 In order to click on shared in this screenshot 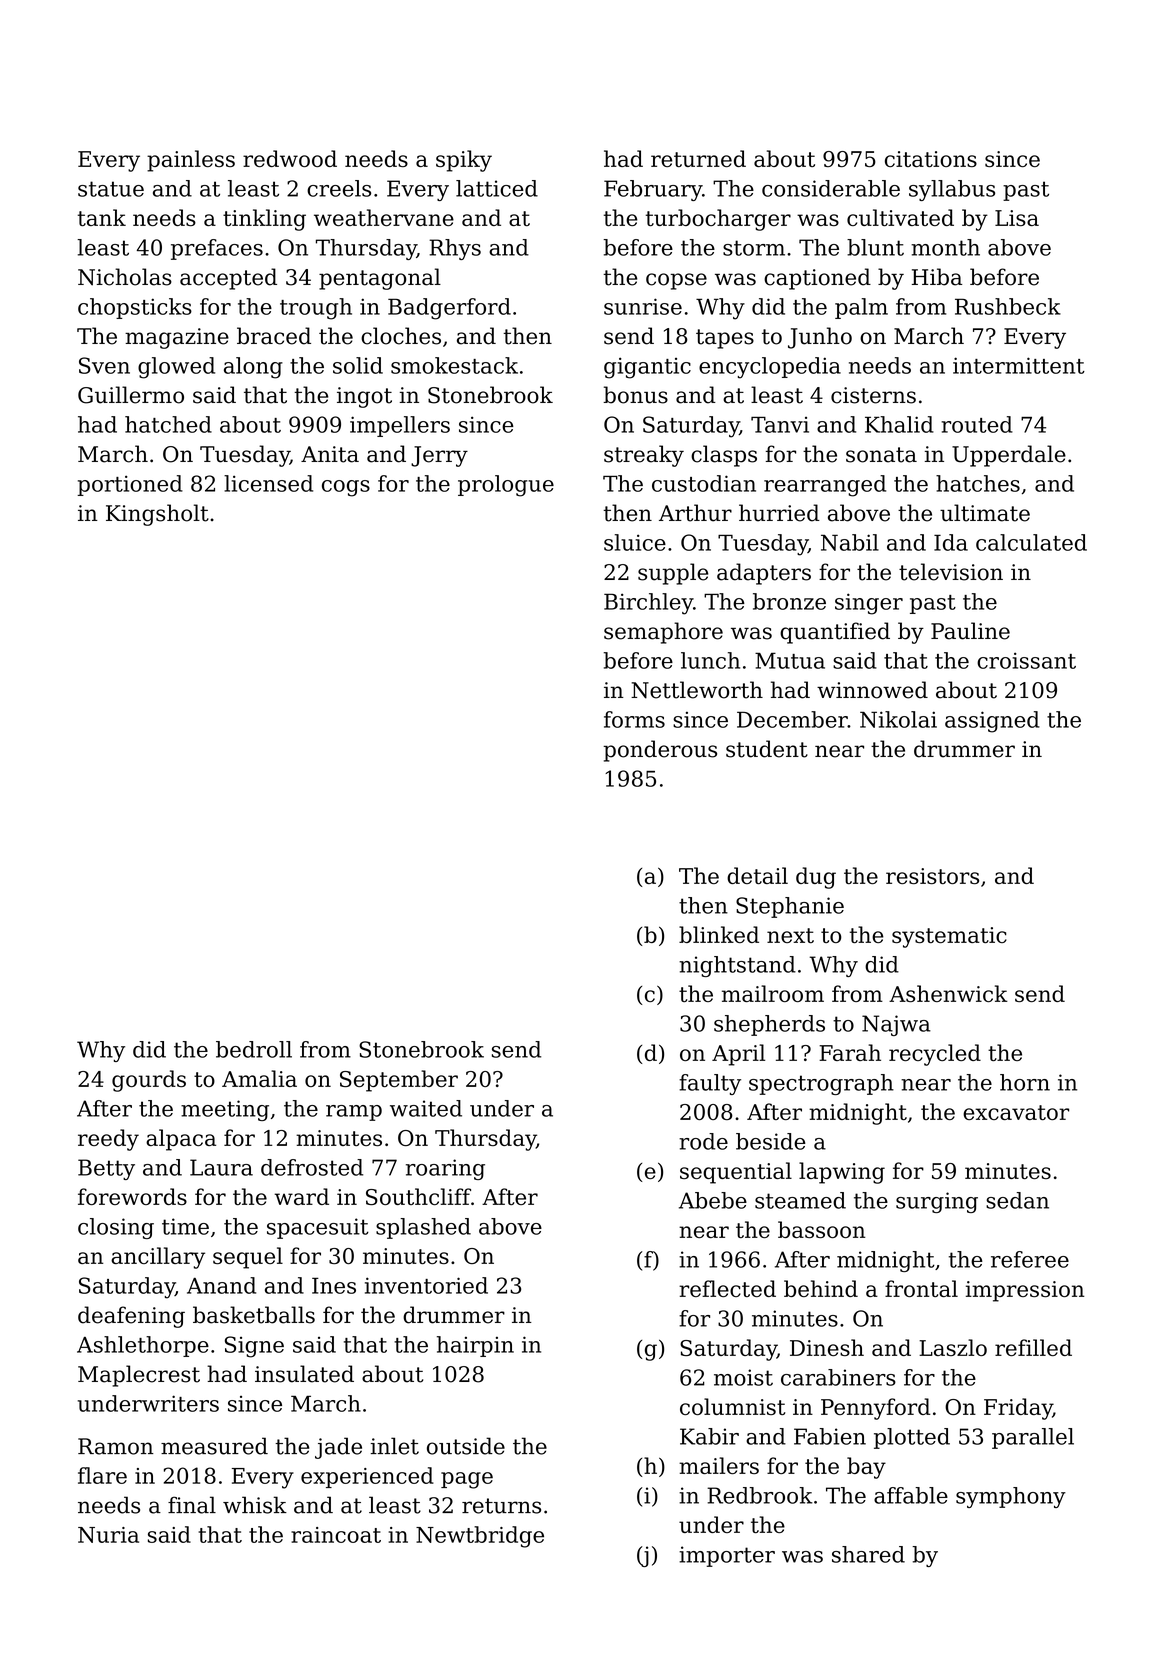, I will do `click(868, 1554)`.
